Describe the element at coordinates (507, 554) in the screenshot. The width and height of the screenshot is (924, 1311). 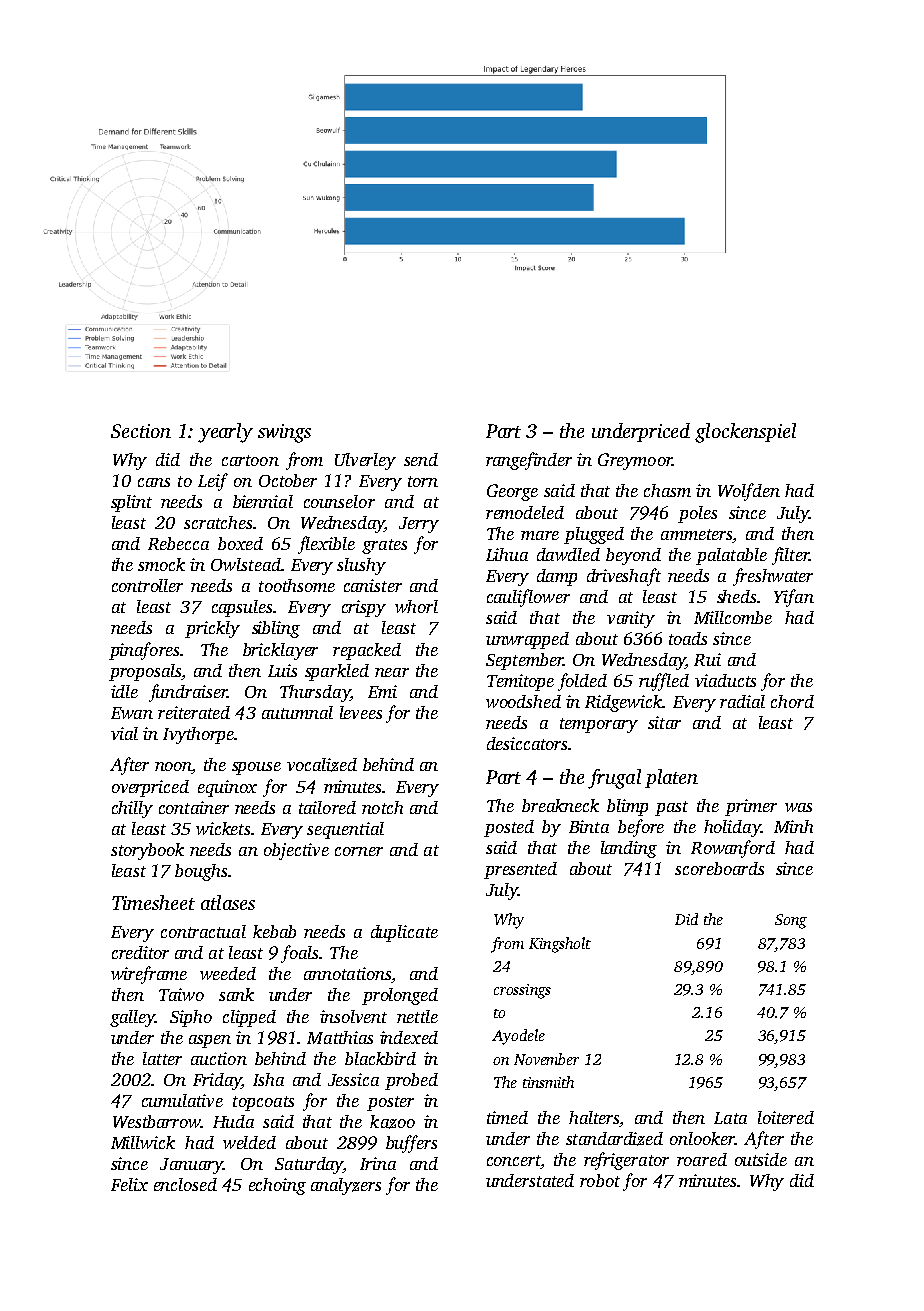
I see `Lihua` at that location.
